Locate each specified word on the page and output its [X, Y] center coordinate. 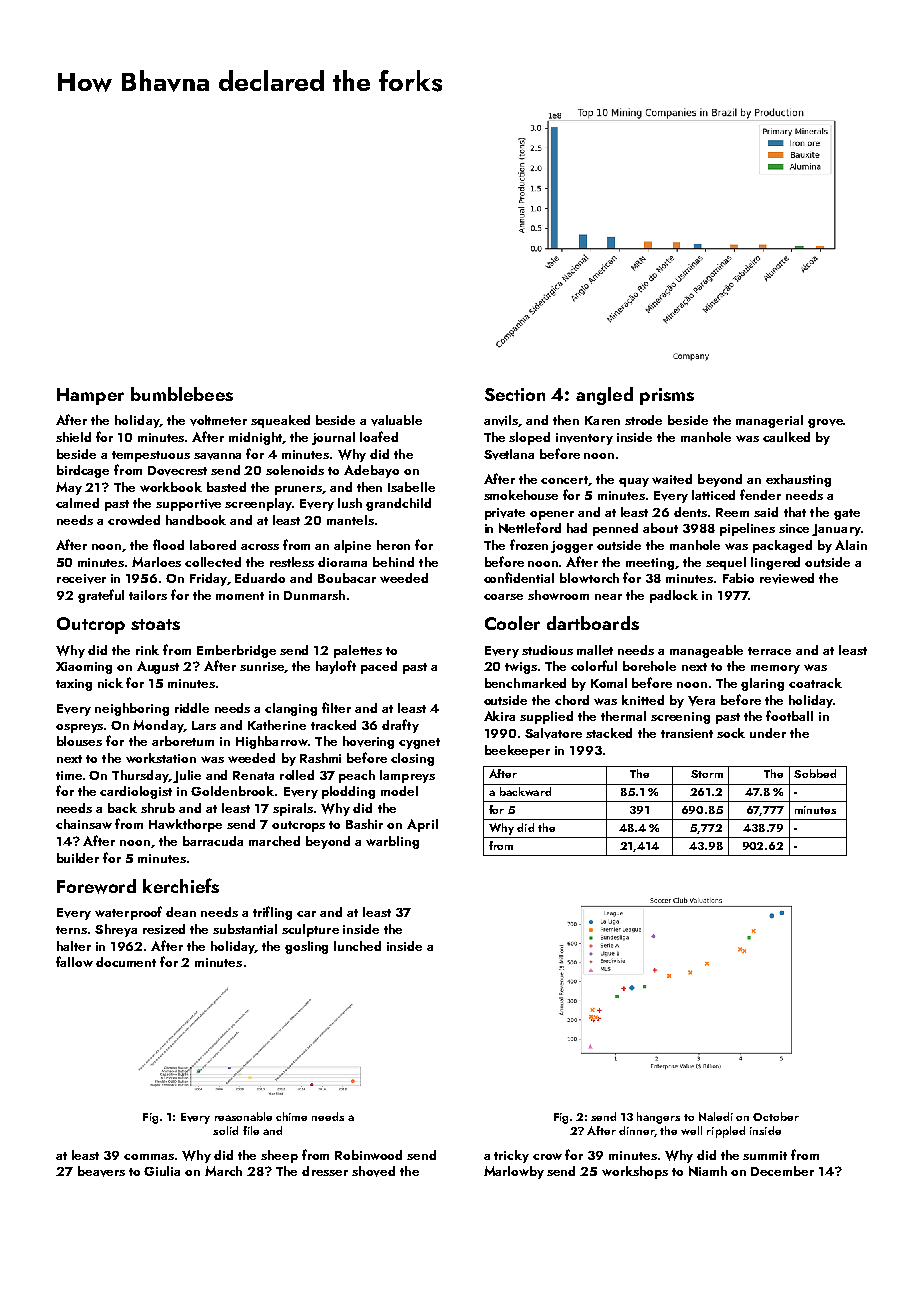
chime [291, 1116]
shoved [373, 1171]
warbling [392, 842]
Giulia [162, 1171]
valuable [396, 420]
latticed [713, 495]
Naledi [716, 1116]
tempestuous [151, 456]
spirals [293, 809]
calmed [77, 503]
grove [825, 423]
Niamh [708, 1171]
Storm [707, 774]
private [505, 514]
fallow [74, 961]
